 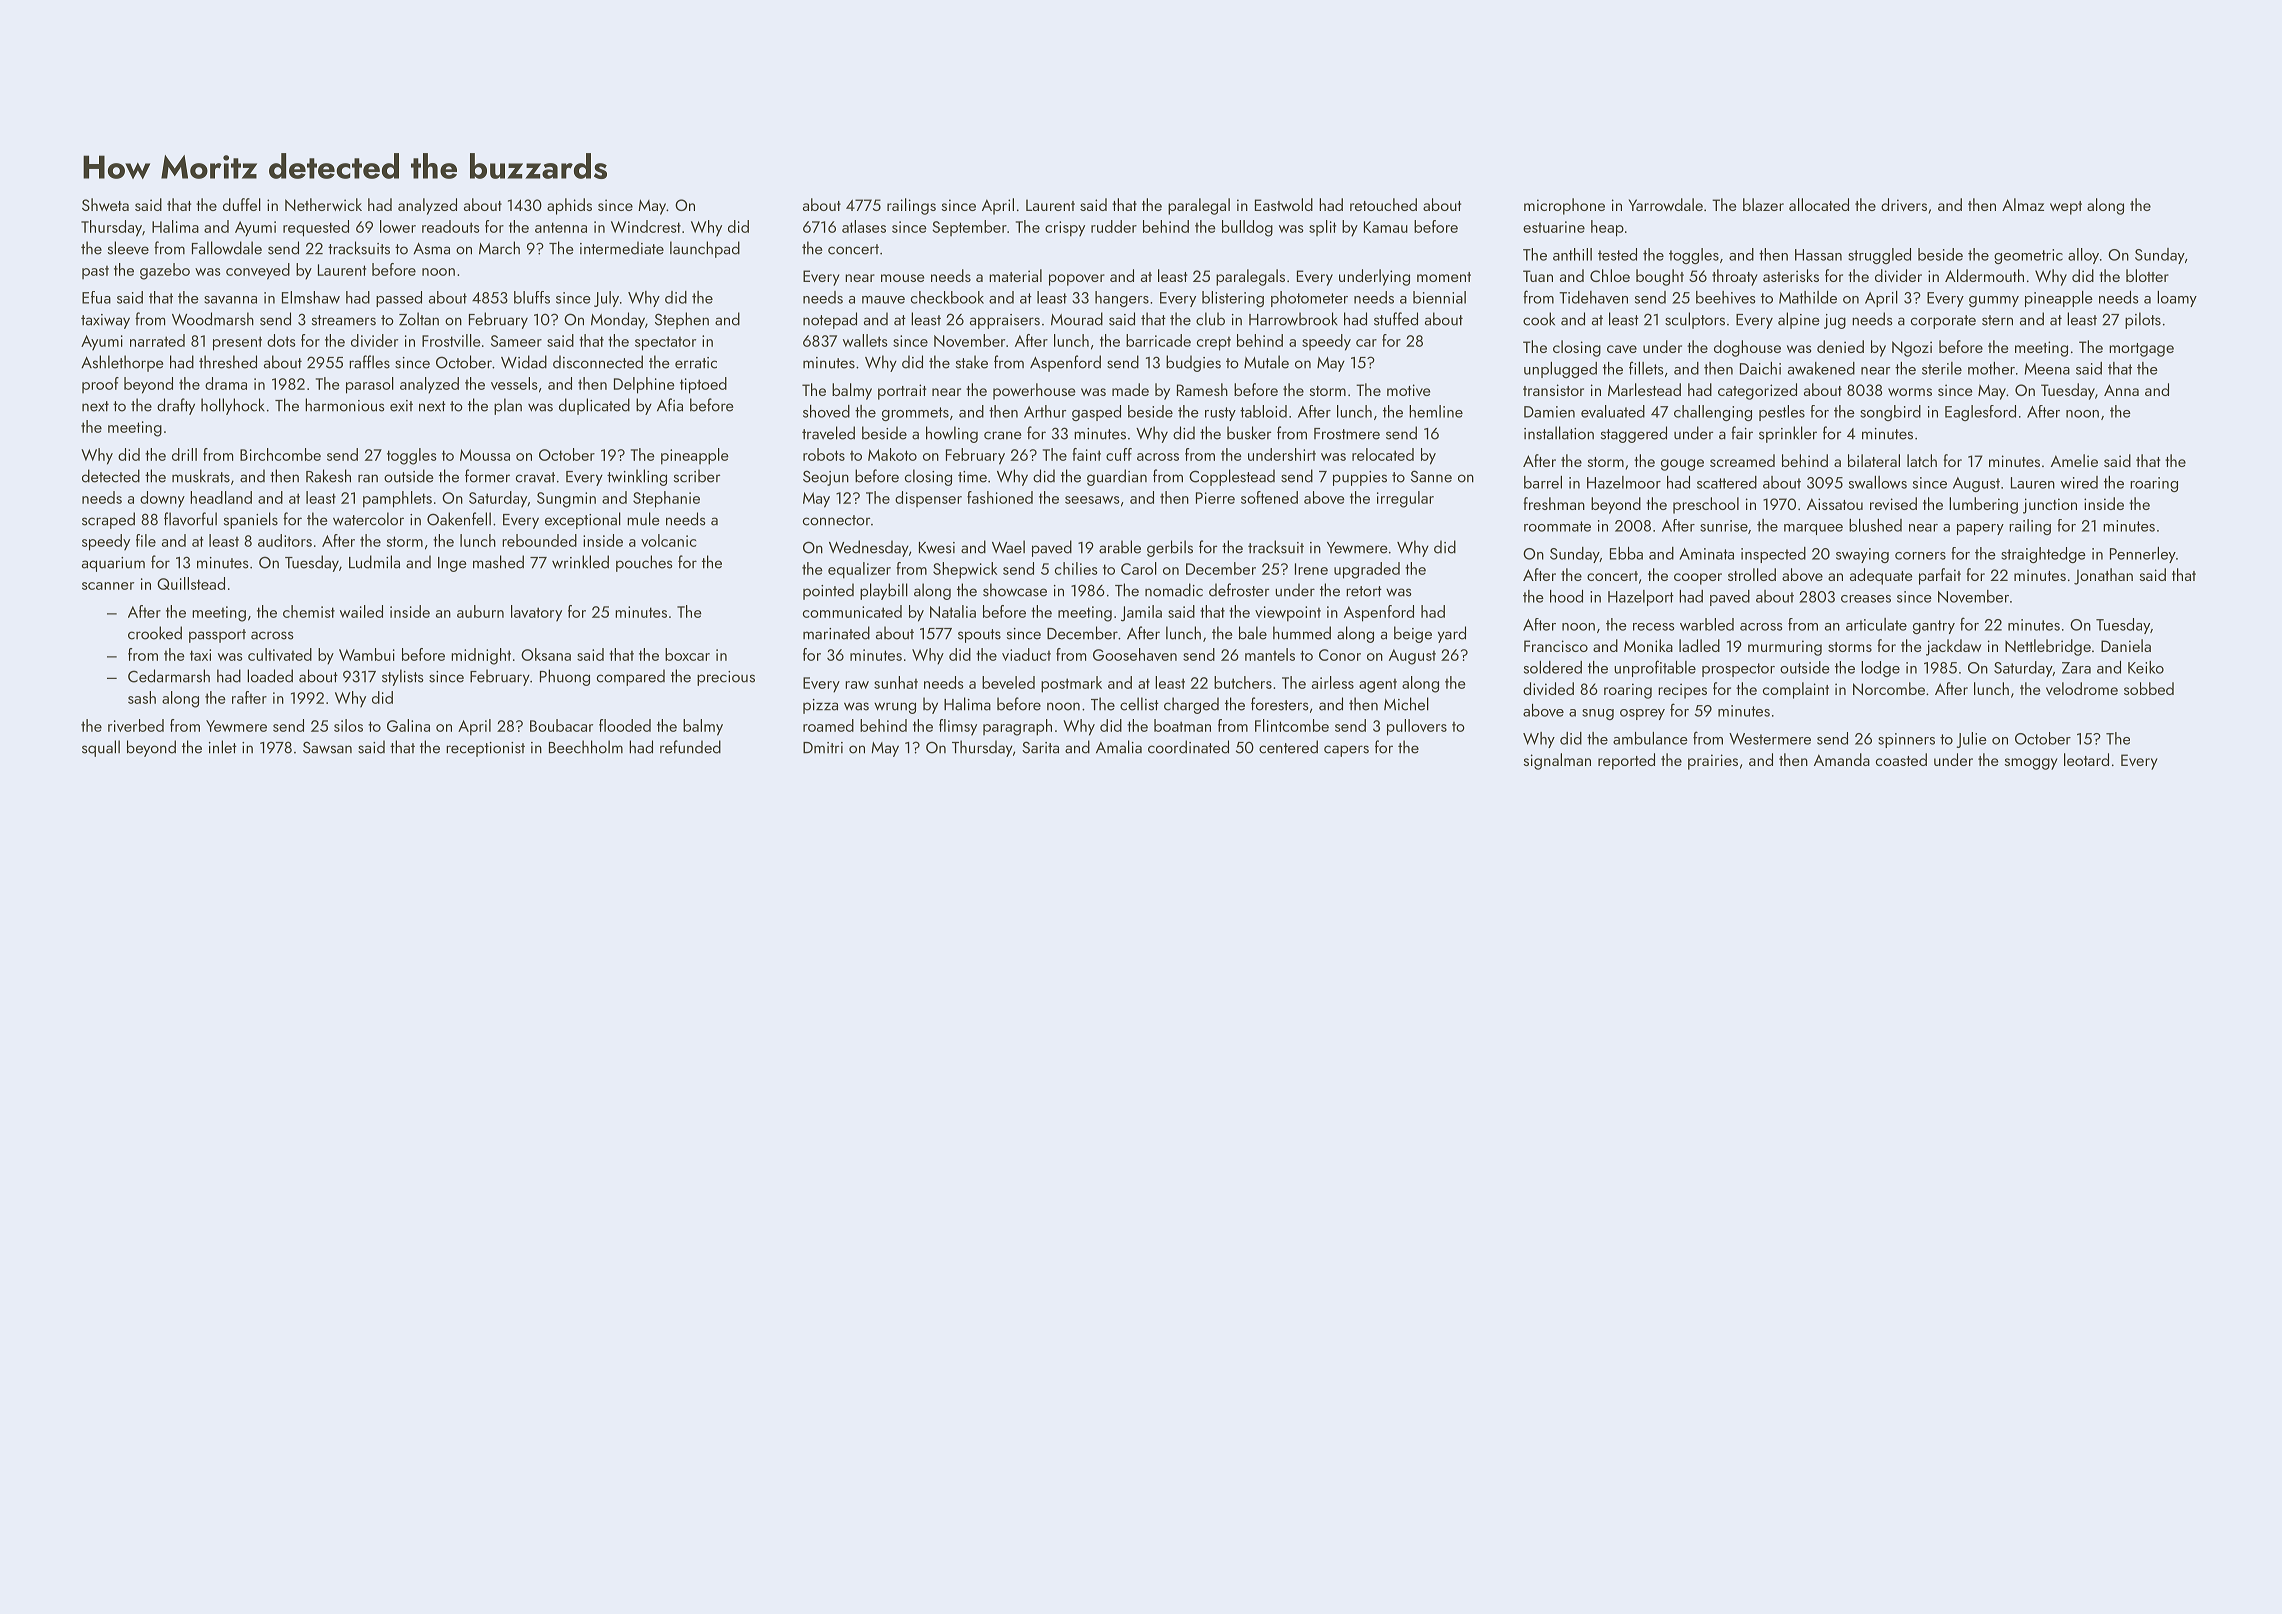 What do you see at coordinates (1922, 460) in the image?
I see `latch` at bounding box center [1922, 460].
